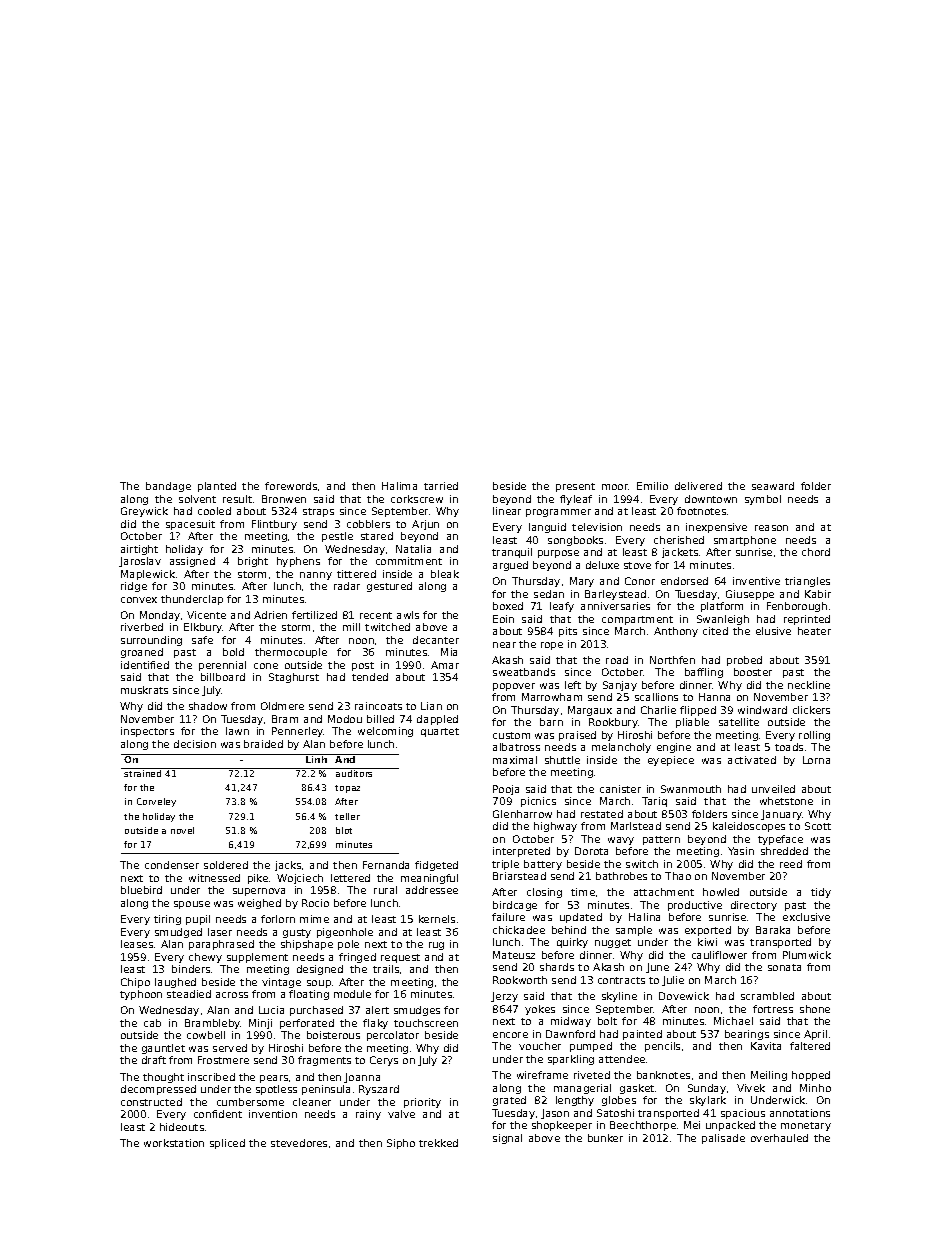  What do you see at coordinates (521, 852) in the document?
I see `interpreted` at bounding box center [521, 852].
